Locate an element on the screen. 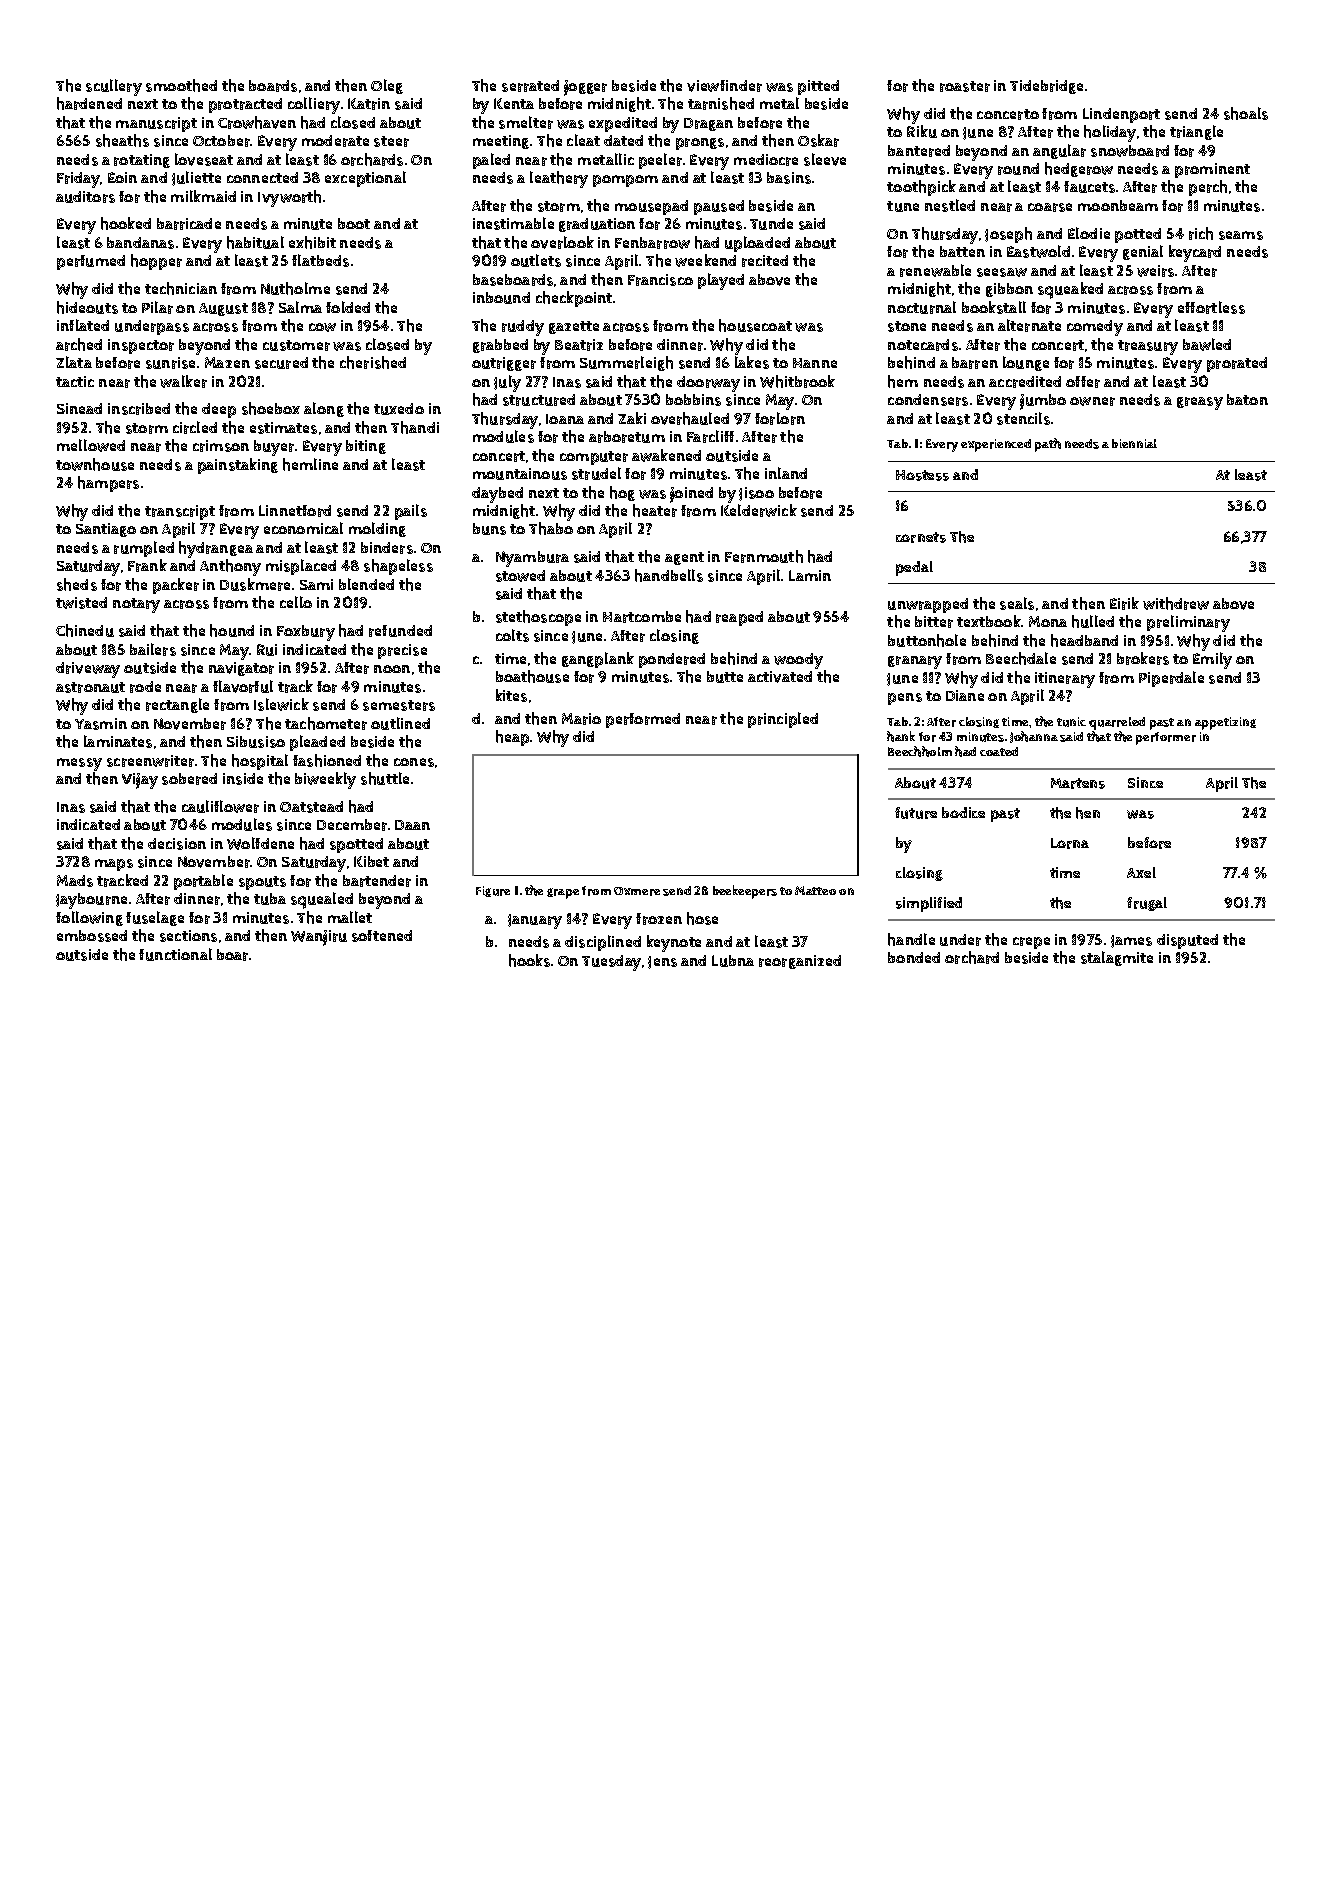  Mona is located at coordinates (1048, 621).
